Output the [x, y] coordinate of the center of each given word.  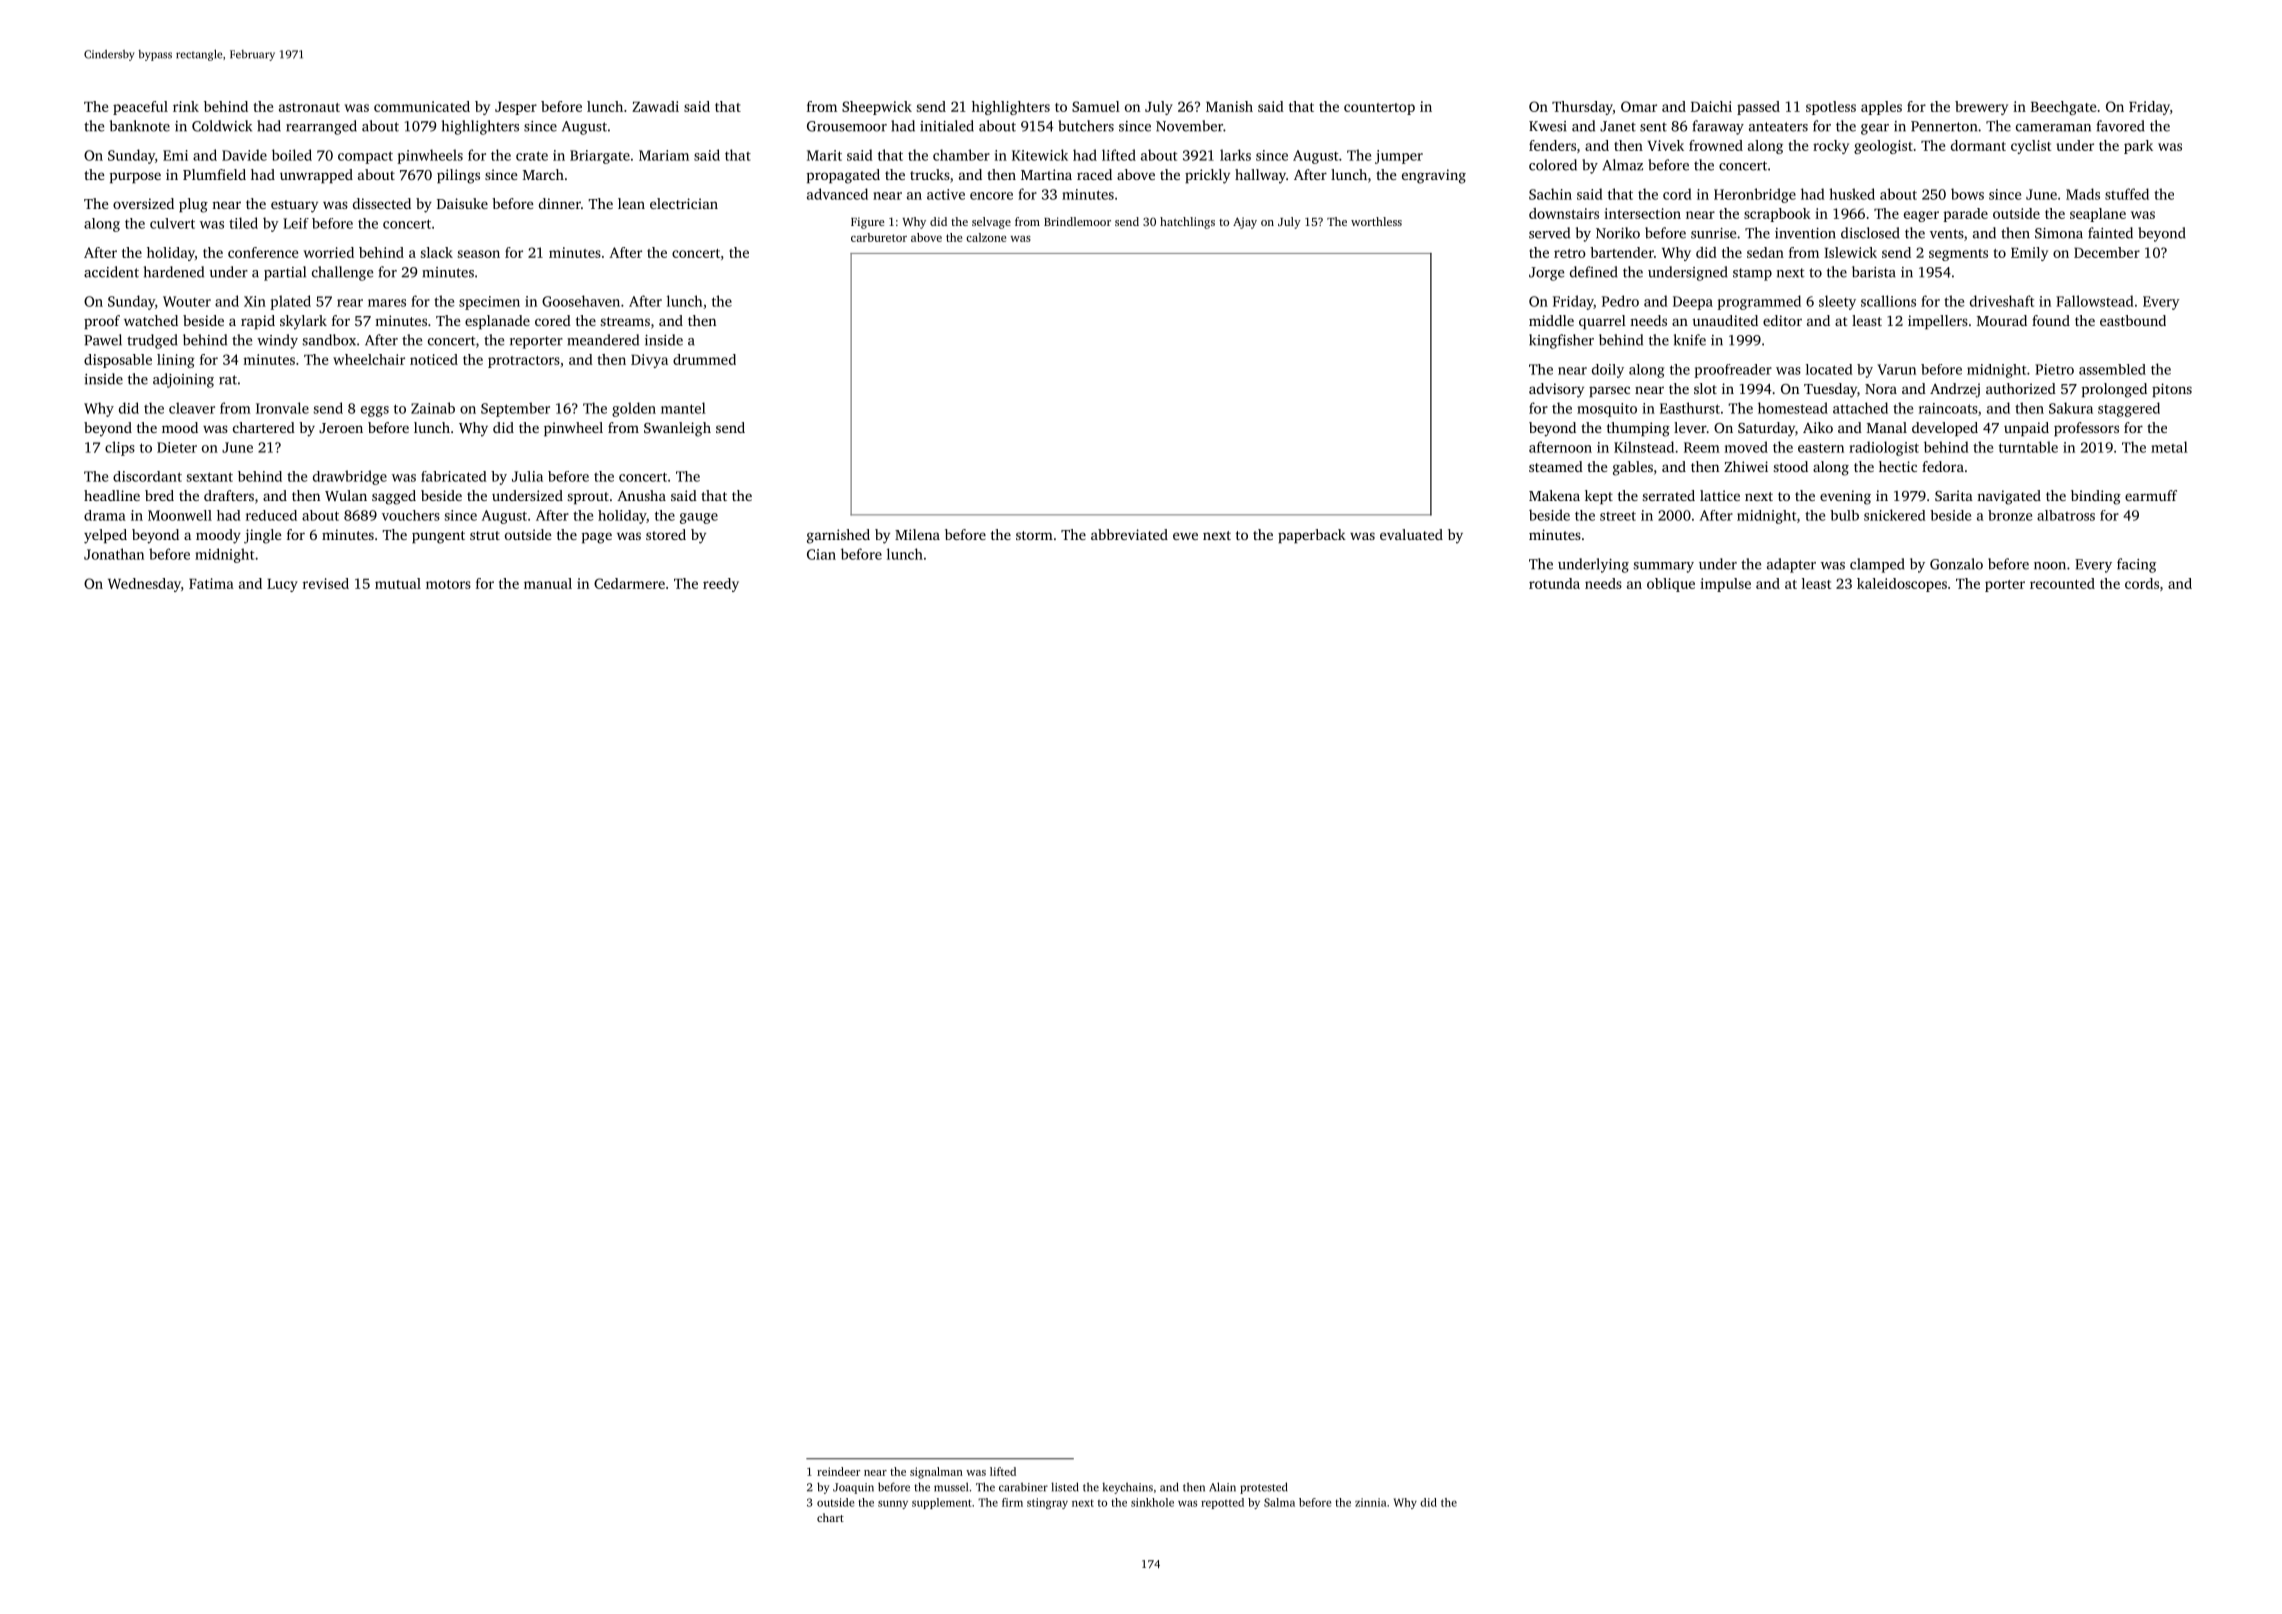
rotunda [1554, 583]
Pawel [103, 340]
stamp [1752, 274]
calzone [986, 237]
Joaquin [853, 1488]
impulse [1725, 585]
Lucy [282, 585]
